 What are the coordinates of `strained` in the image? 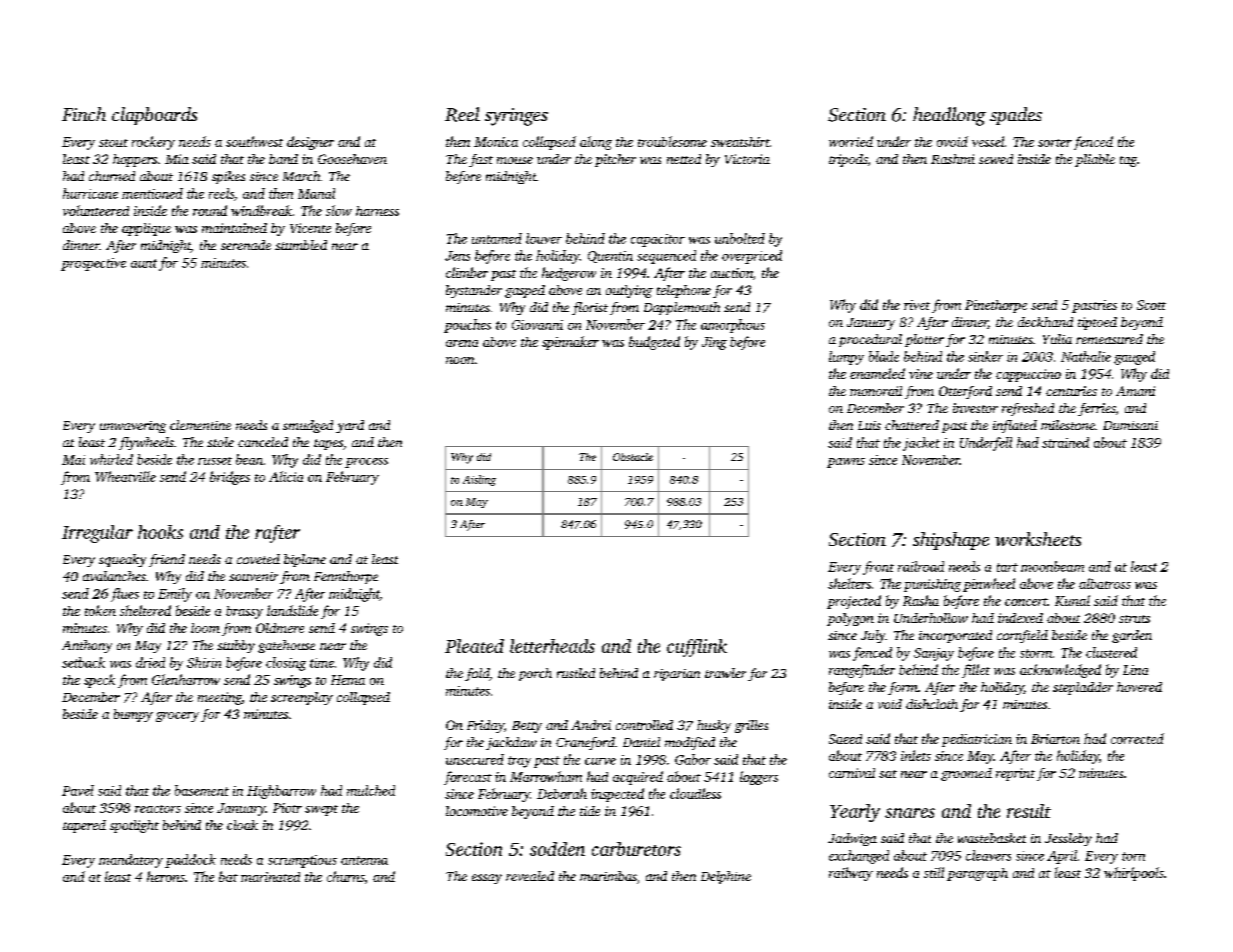 It's located at (1065, 442).
